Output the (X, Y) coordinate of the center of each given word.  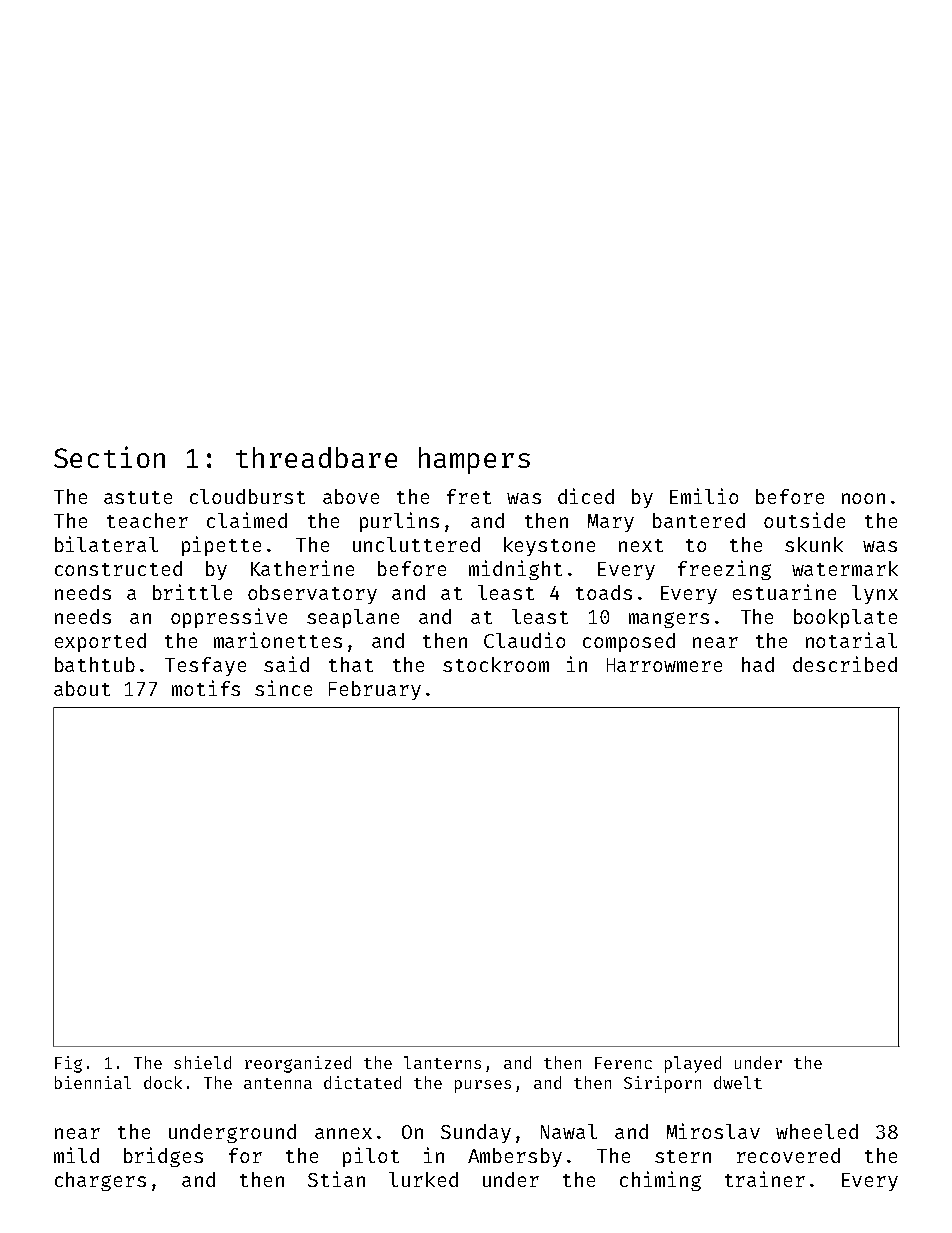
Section (109, 457)
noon (863, 498)
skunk (814, 544)
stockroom (496, 664)
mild (76, 1155)
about (82, 688)
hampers (474, 460)
